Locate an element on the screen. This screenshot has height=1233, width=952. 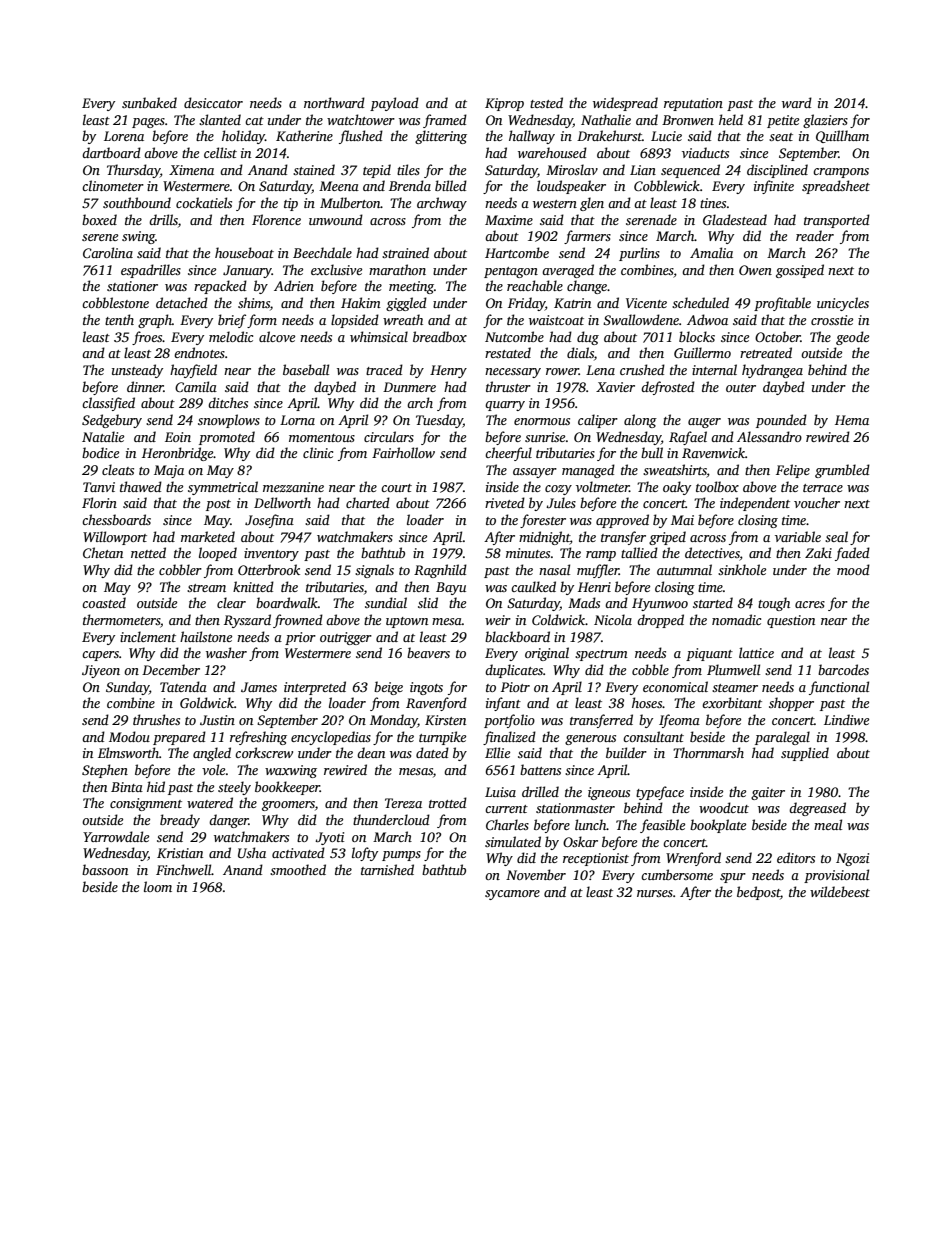
degreased is located at coordinates (817, 809).
